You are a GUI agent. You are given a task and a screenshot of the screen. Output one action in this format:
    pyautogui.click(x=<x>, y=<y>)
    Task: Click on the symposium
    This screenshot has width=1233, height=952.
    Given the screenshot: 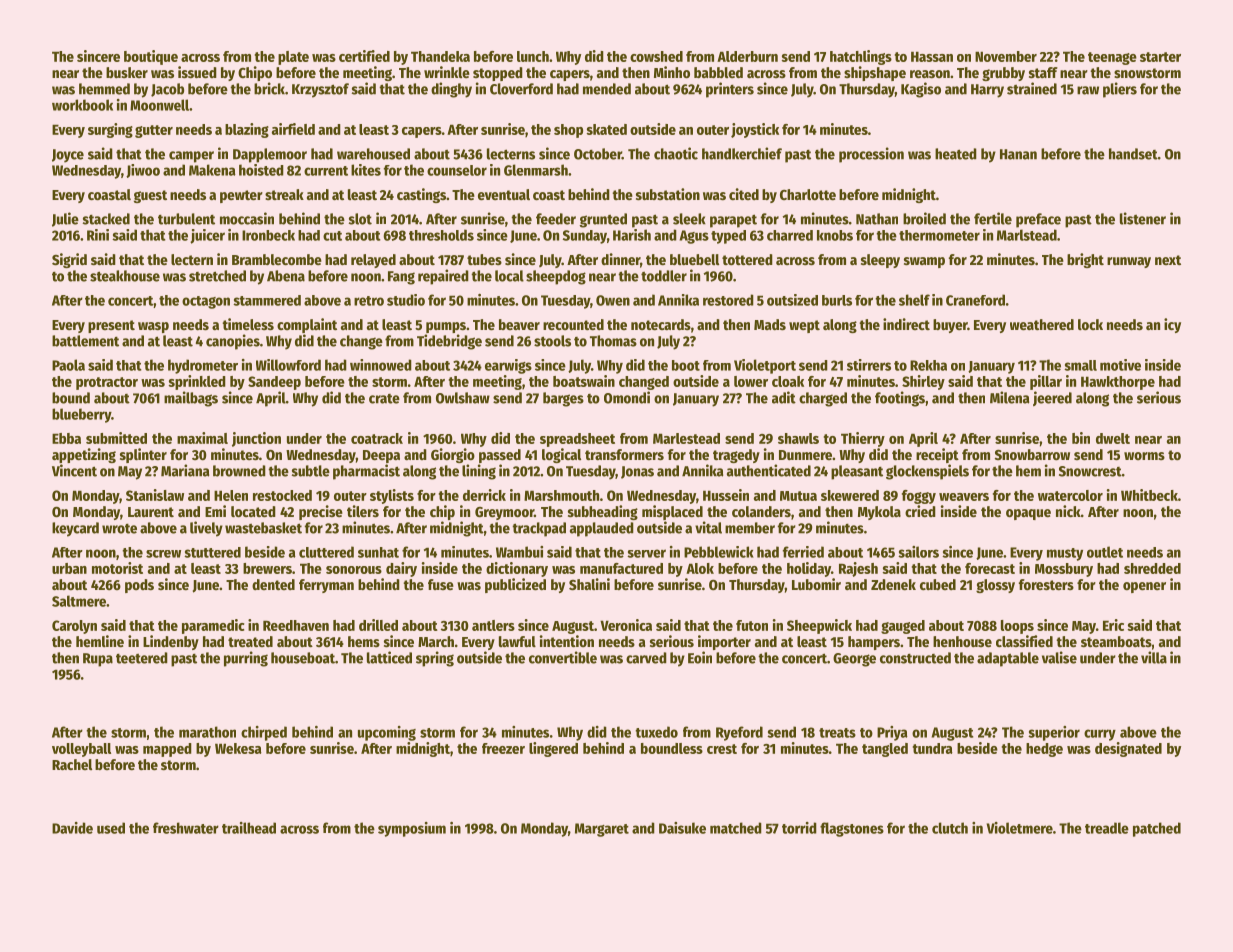 What is the action you would take?
    pyautogui.click(x=412, y=829)
